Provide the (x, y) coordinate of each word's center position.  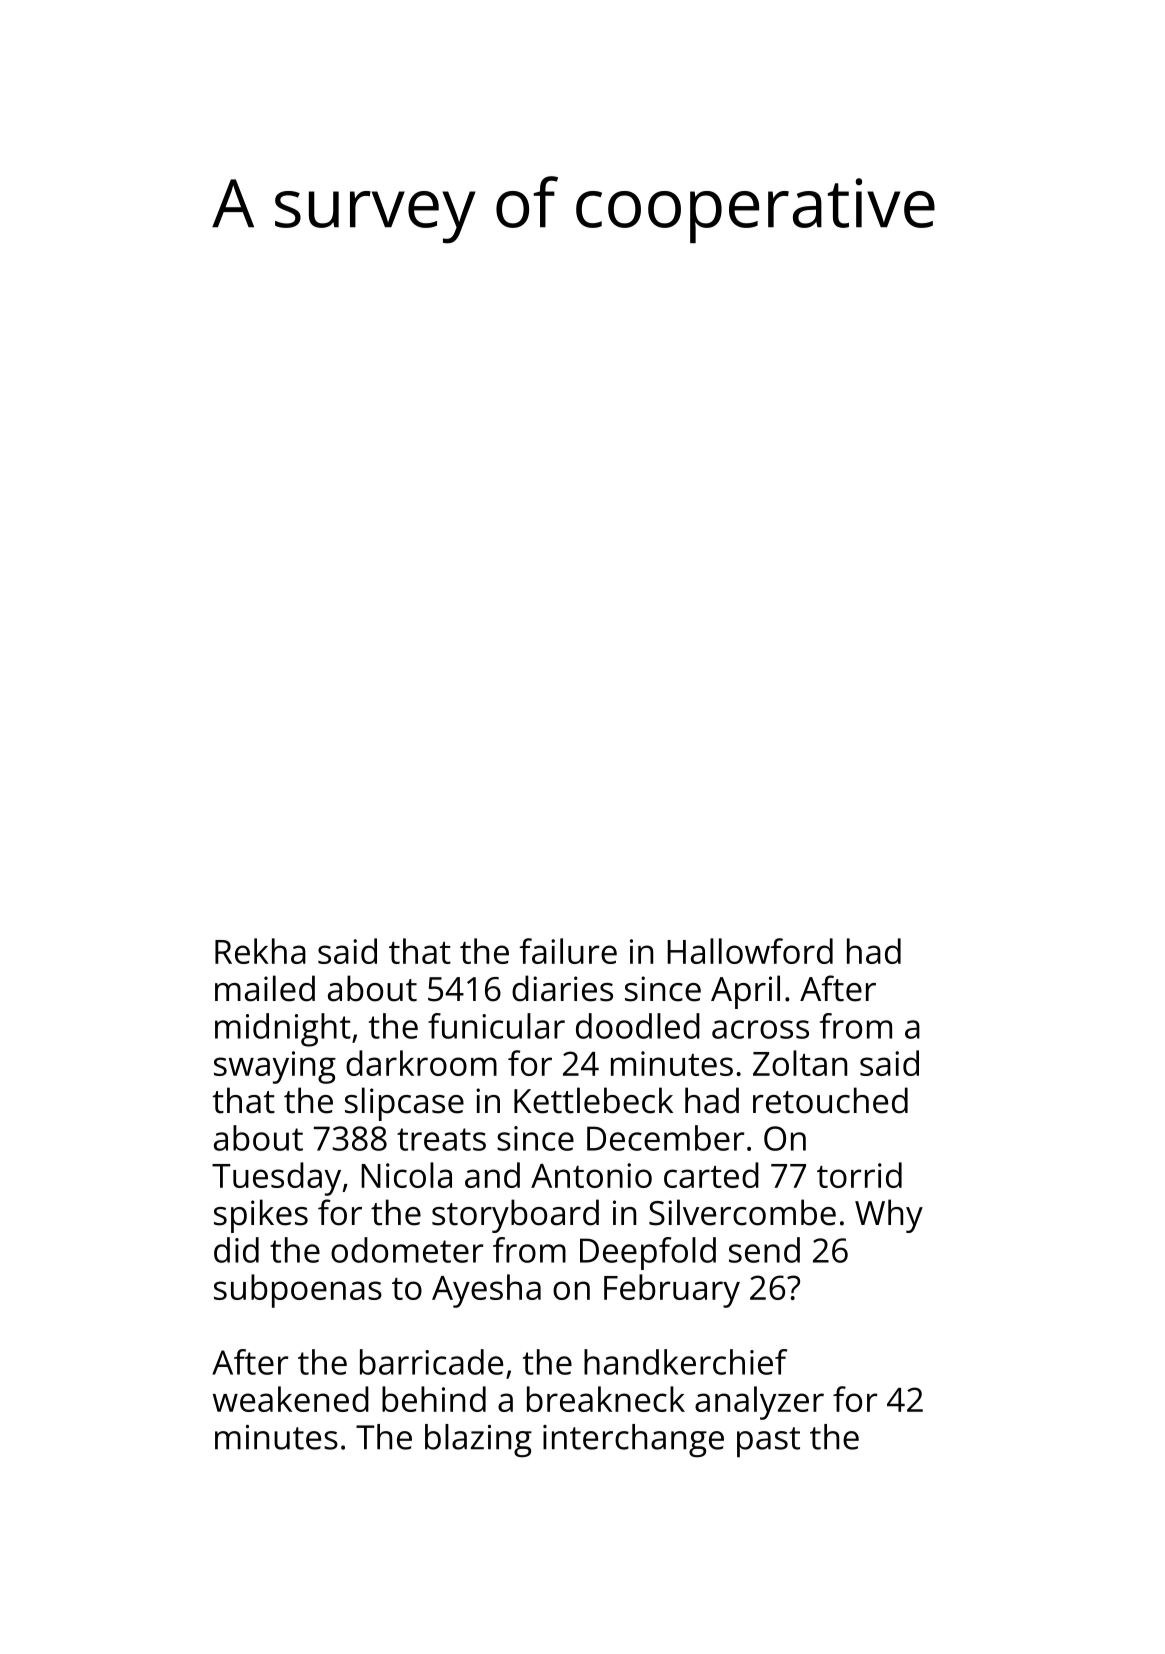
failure (568, 951)
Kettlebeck (593, 1100)
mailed (265, 988)
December (665, 1138)
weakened (291, 1399)
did (236, 1250)
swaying (275, 1067)
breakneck (606, 1399)
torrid (859, 1175)
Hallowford (750, 951)
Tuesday (276, 1179)
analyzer (759, 1403)
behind (434, 1399)
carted (711, 1175)
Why (889, 1216)
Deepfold (648, 1253)
